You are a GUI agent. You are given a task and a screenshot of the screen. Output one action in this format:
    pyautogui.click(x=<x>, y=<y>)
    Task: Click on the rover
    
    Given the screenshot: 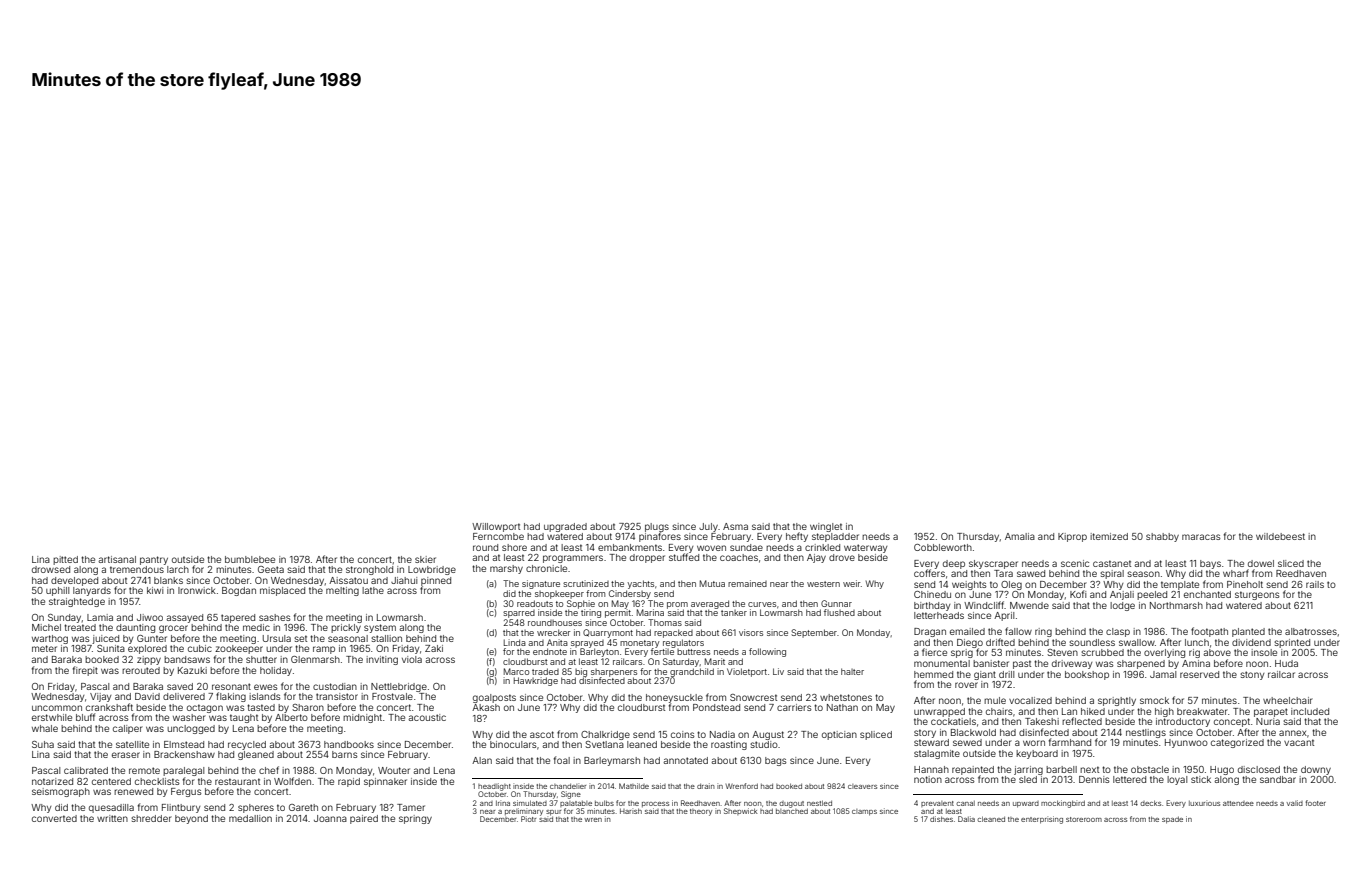 What is the action you would take?
    pyautogui.click(x=966, y=685)
